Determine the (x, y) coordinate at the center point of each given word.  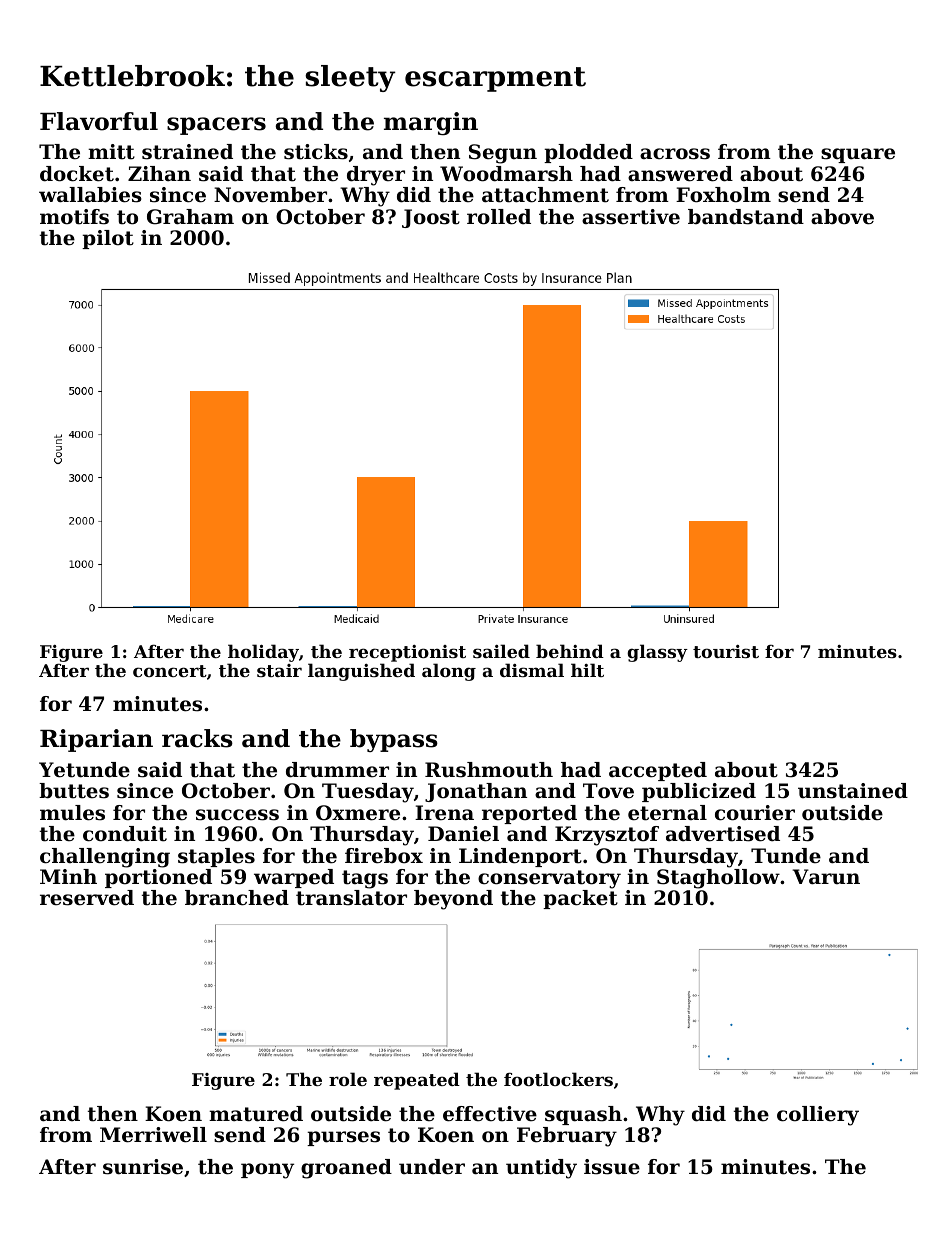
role (348, 1079)
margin (431, 123)
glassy (657, 653)
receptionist (407, 653)
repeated (417, 1081)
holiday (263, 653)
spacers (216, 126)
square (858, 155)
